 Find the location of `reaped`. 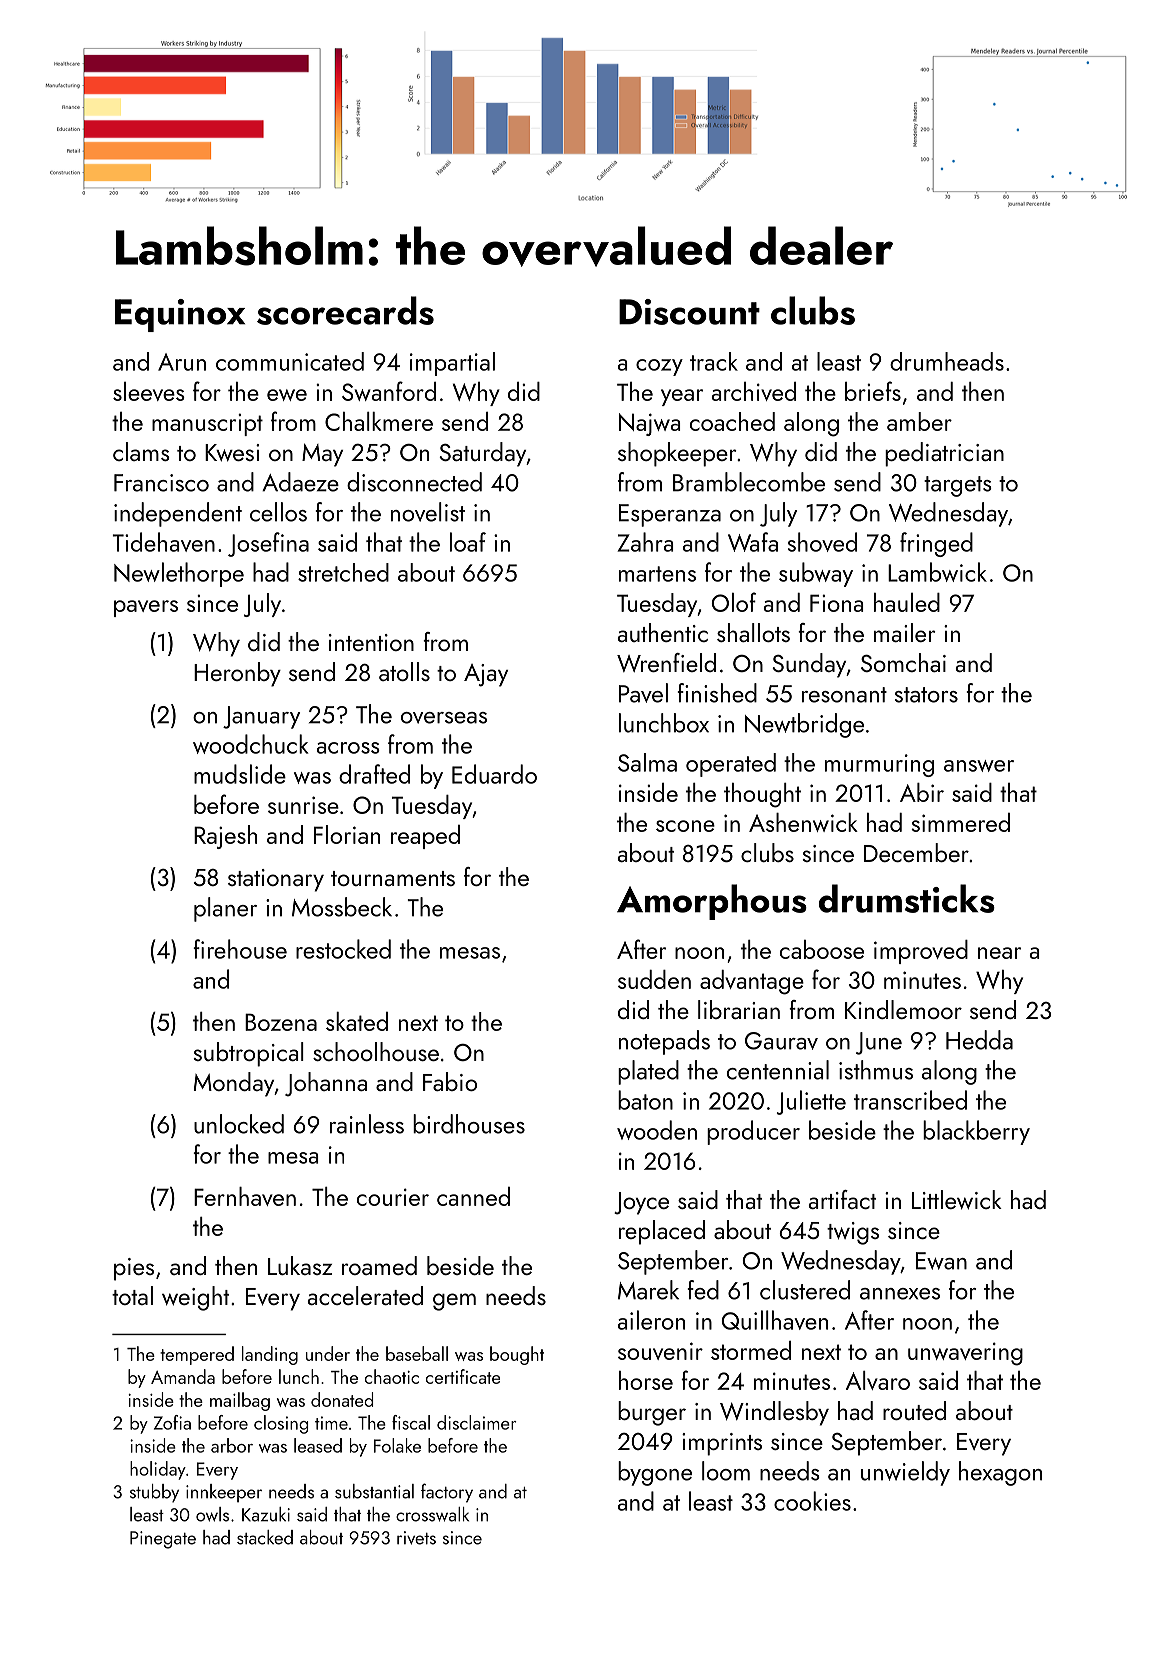

reaped is located at coordinates (425, 837).
